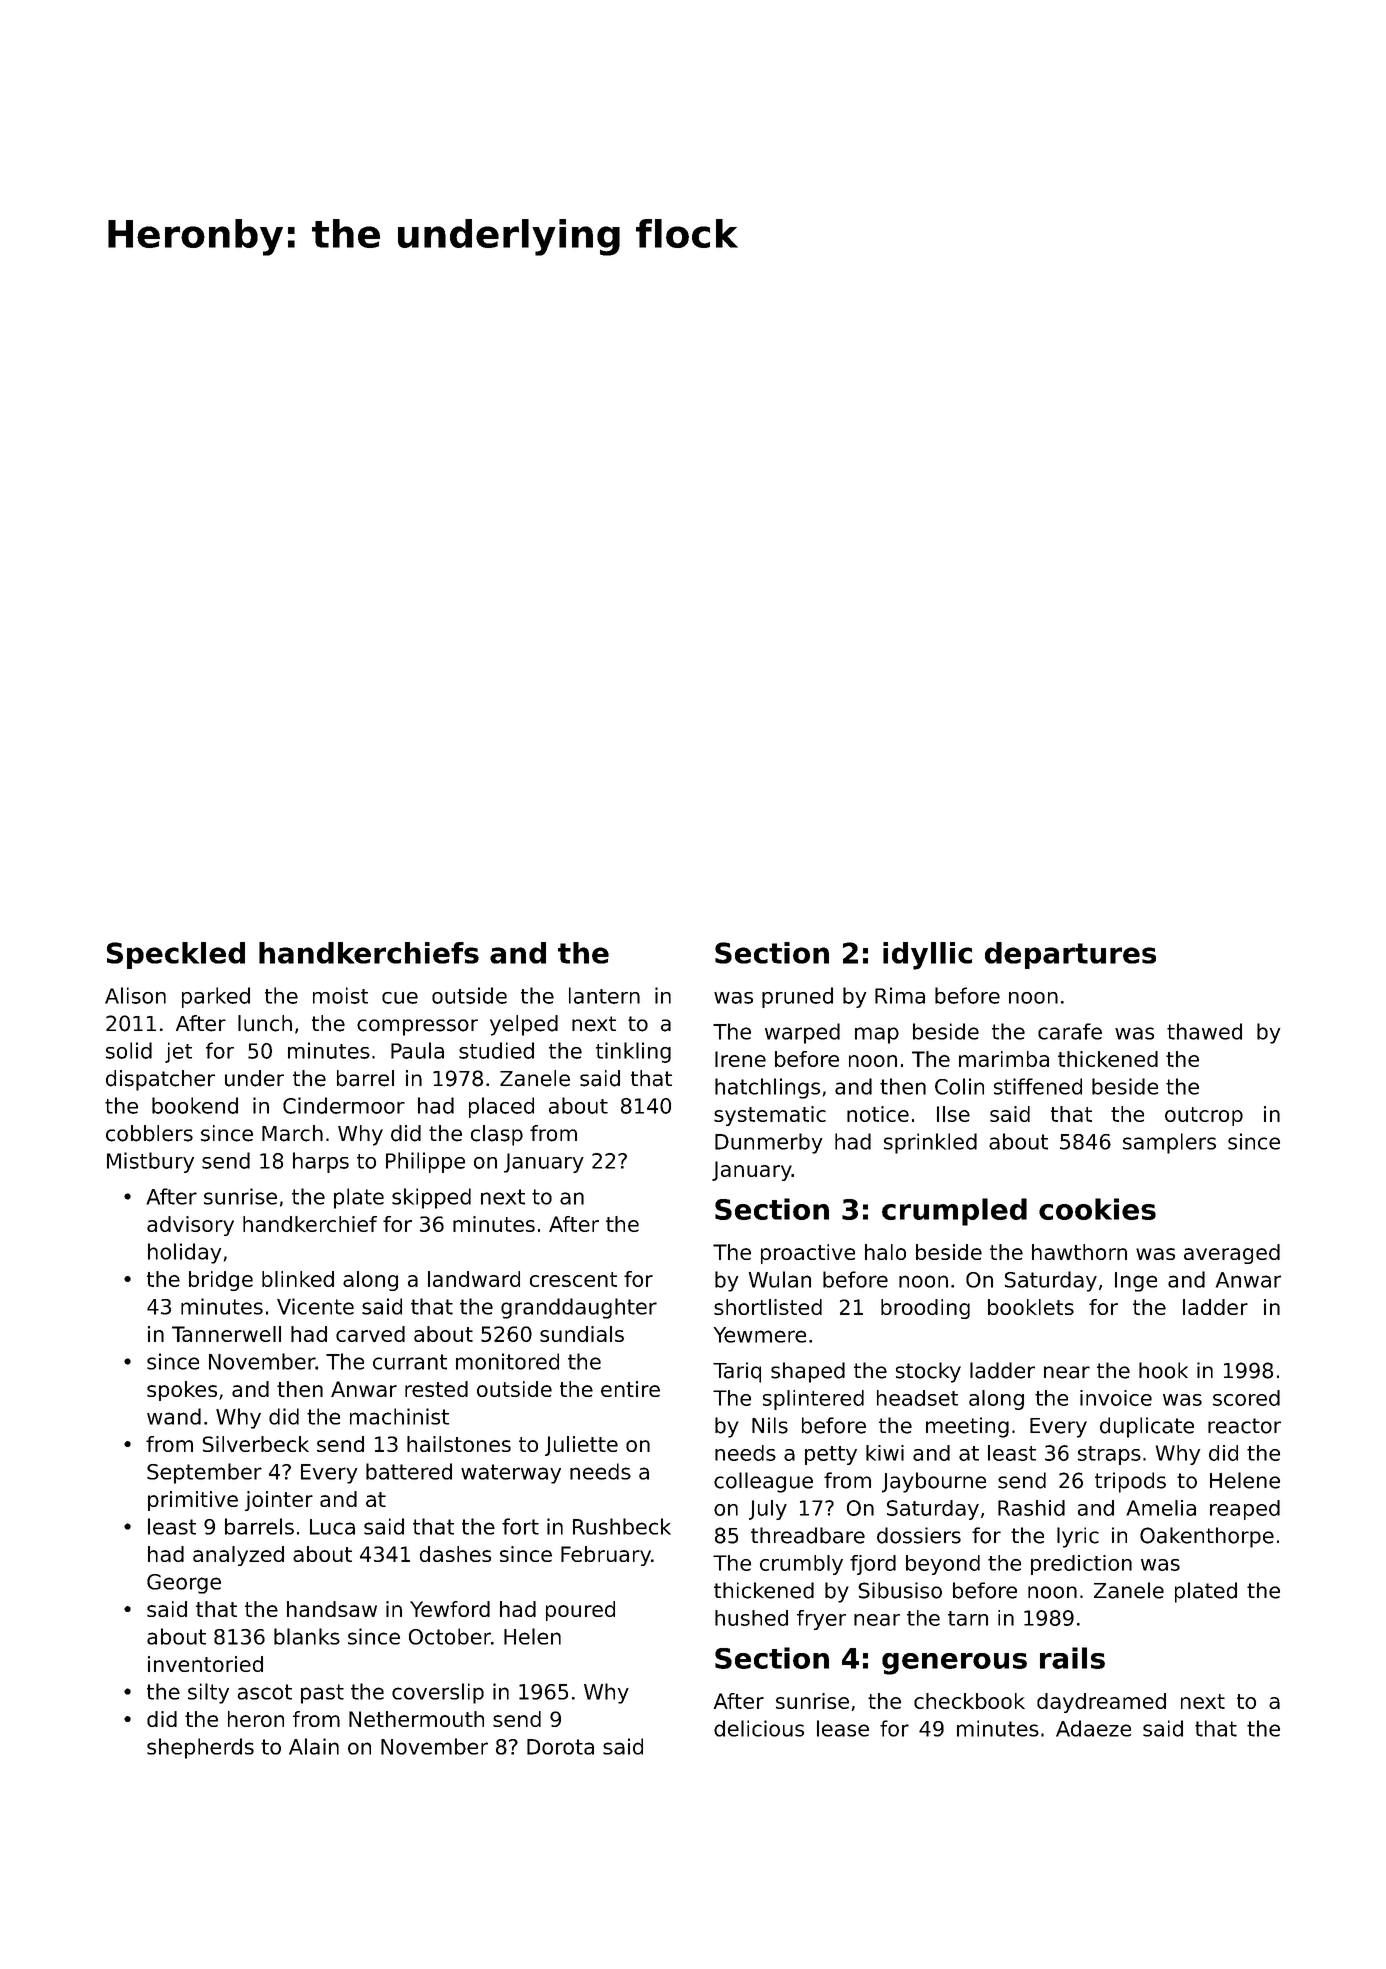  What do you see at coordinates (1130, 1482) in the screenshot?
I see `tripods` at bounding box center [1130, 1482].
